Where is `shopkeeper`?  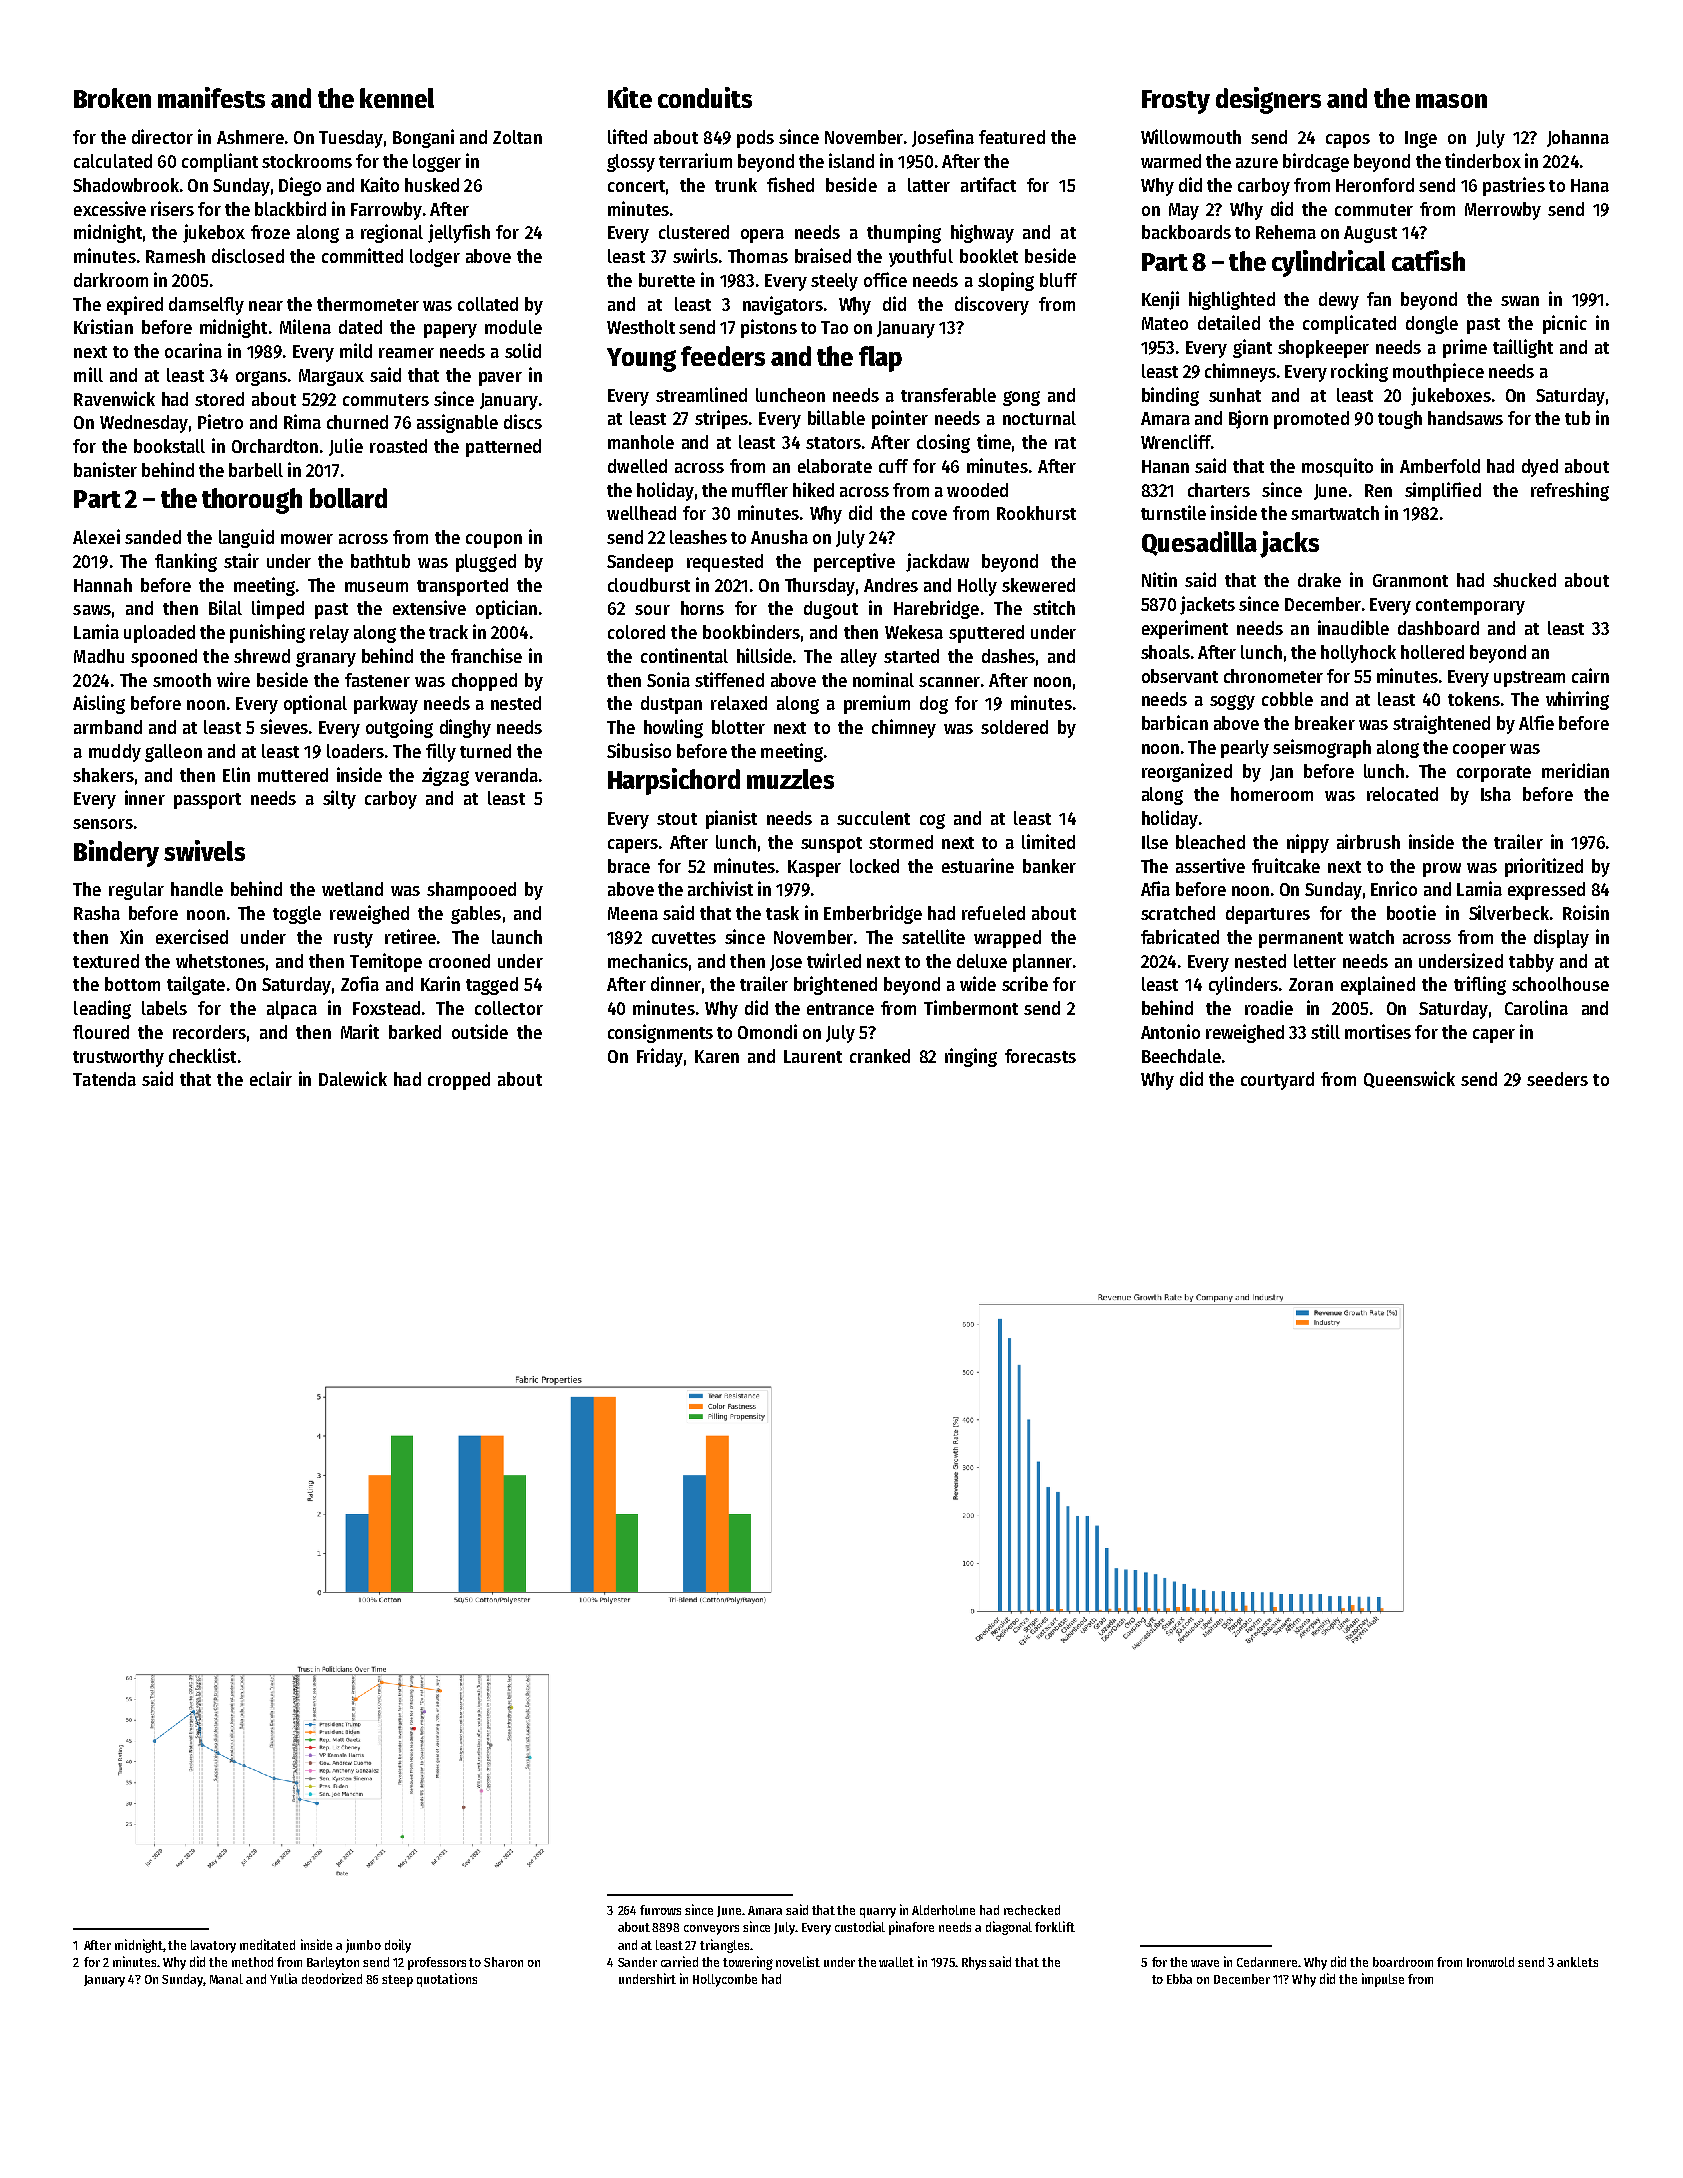
shopkeeper is located at coordinates (1323, 349).
